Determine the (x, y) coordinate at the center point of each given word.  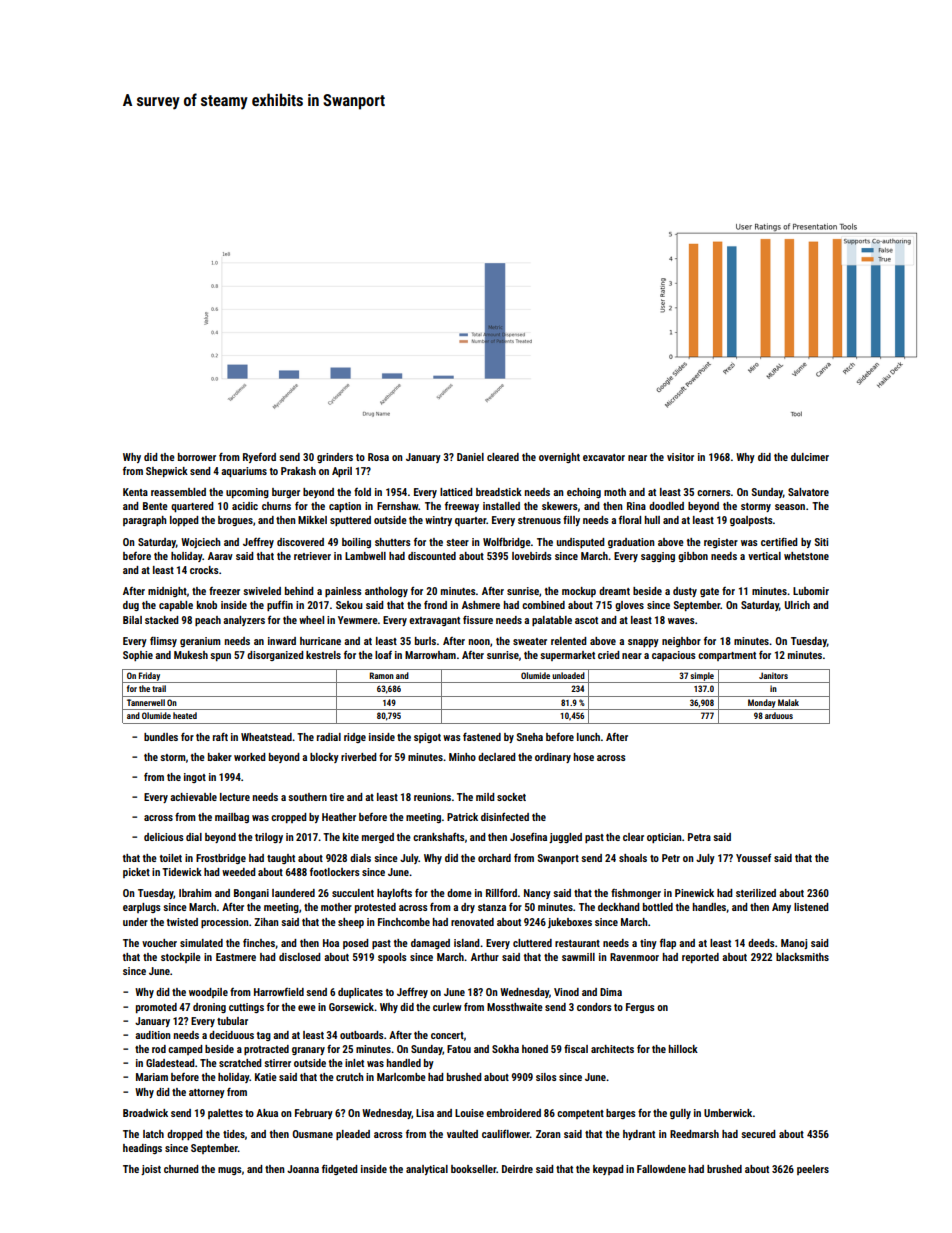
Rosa (378, 457)
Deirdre (517, 1169)
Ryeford (259, 458)
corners (714, 493)
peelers (813, 1170)
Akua (267, 1113)
